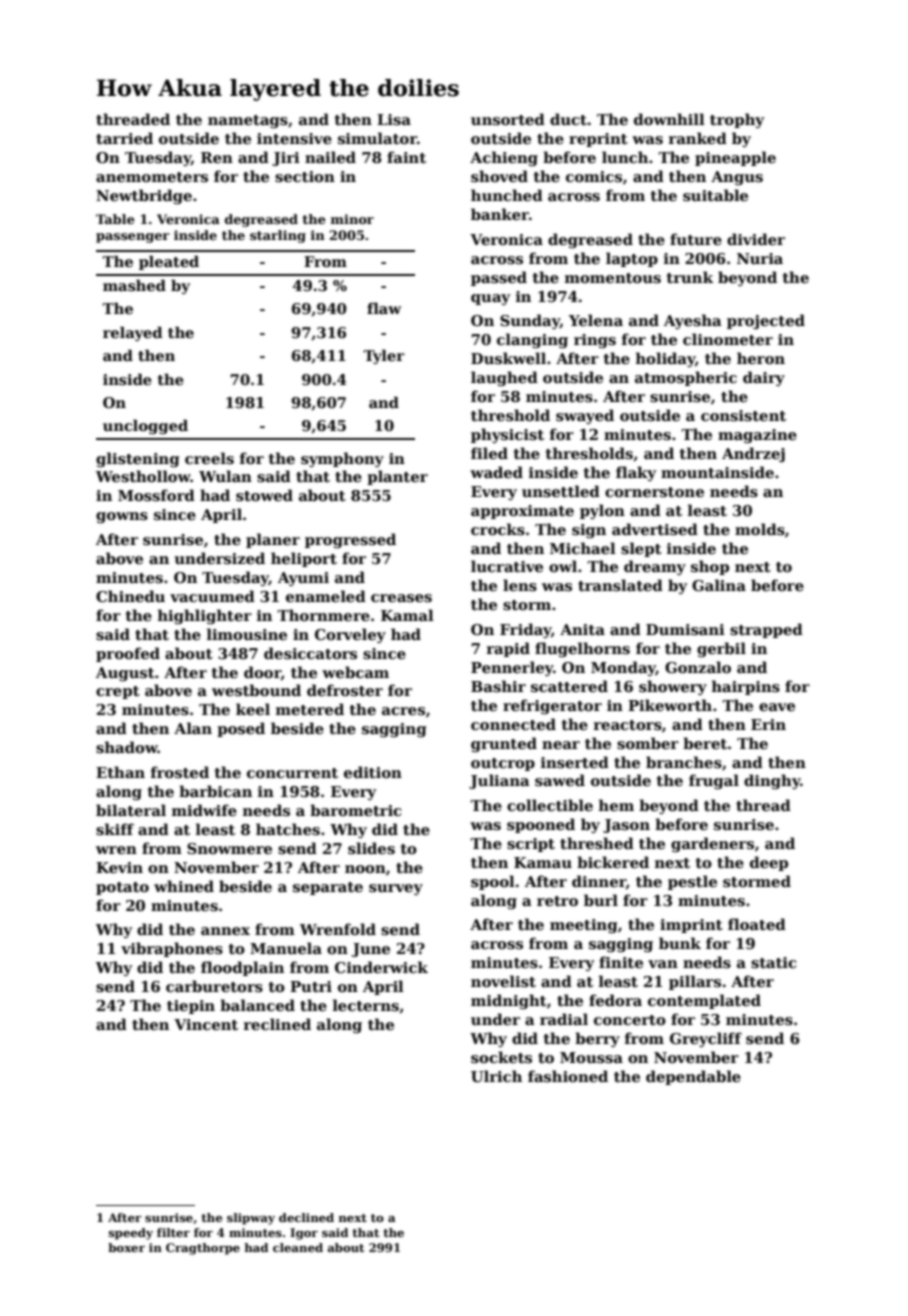  I want to click on Anita, so click(582, 629).
